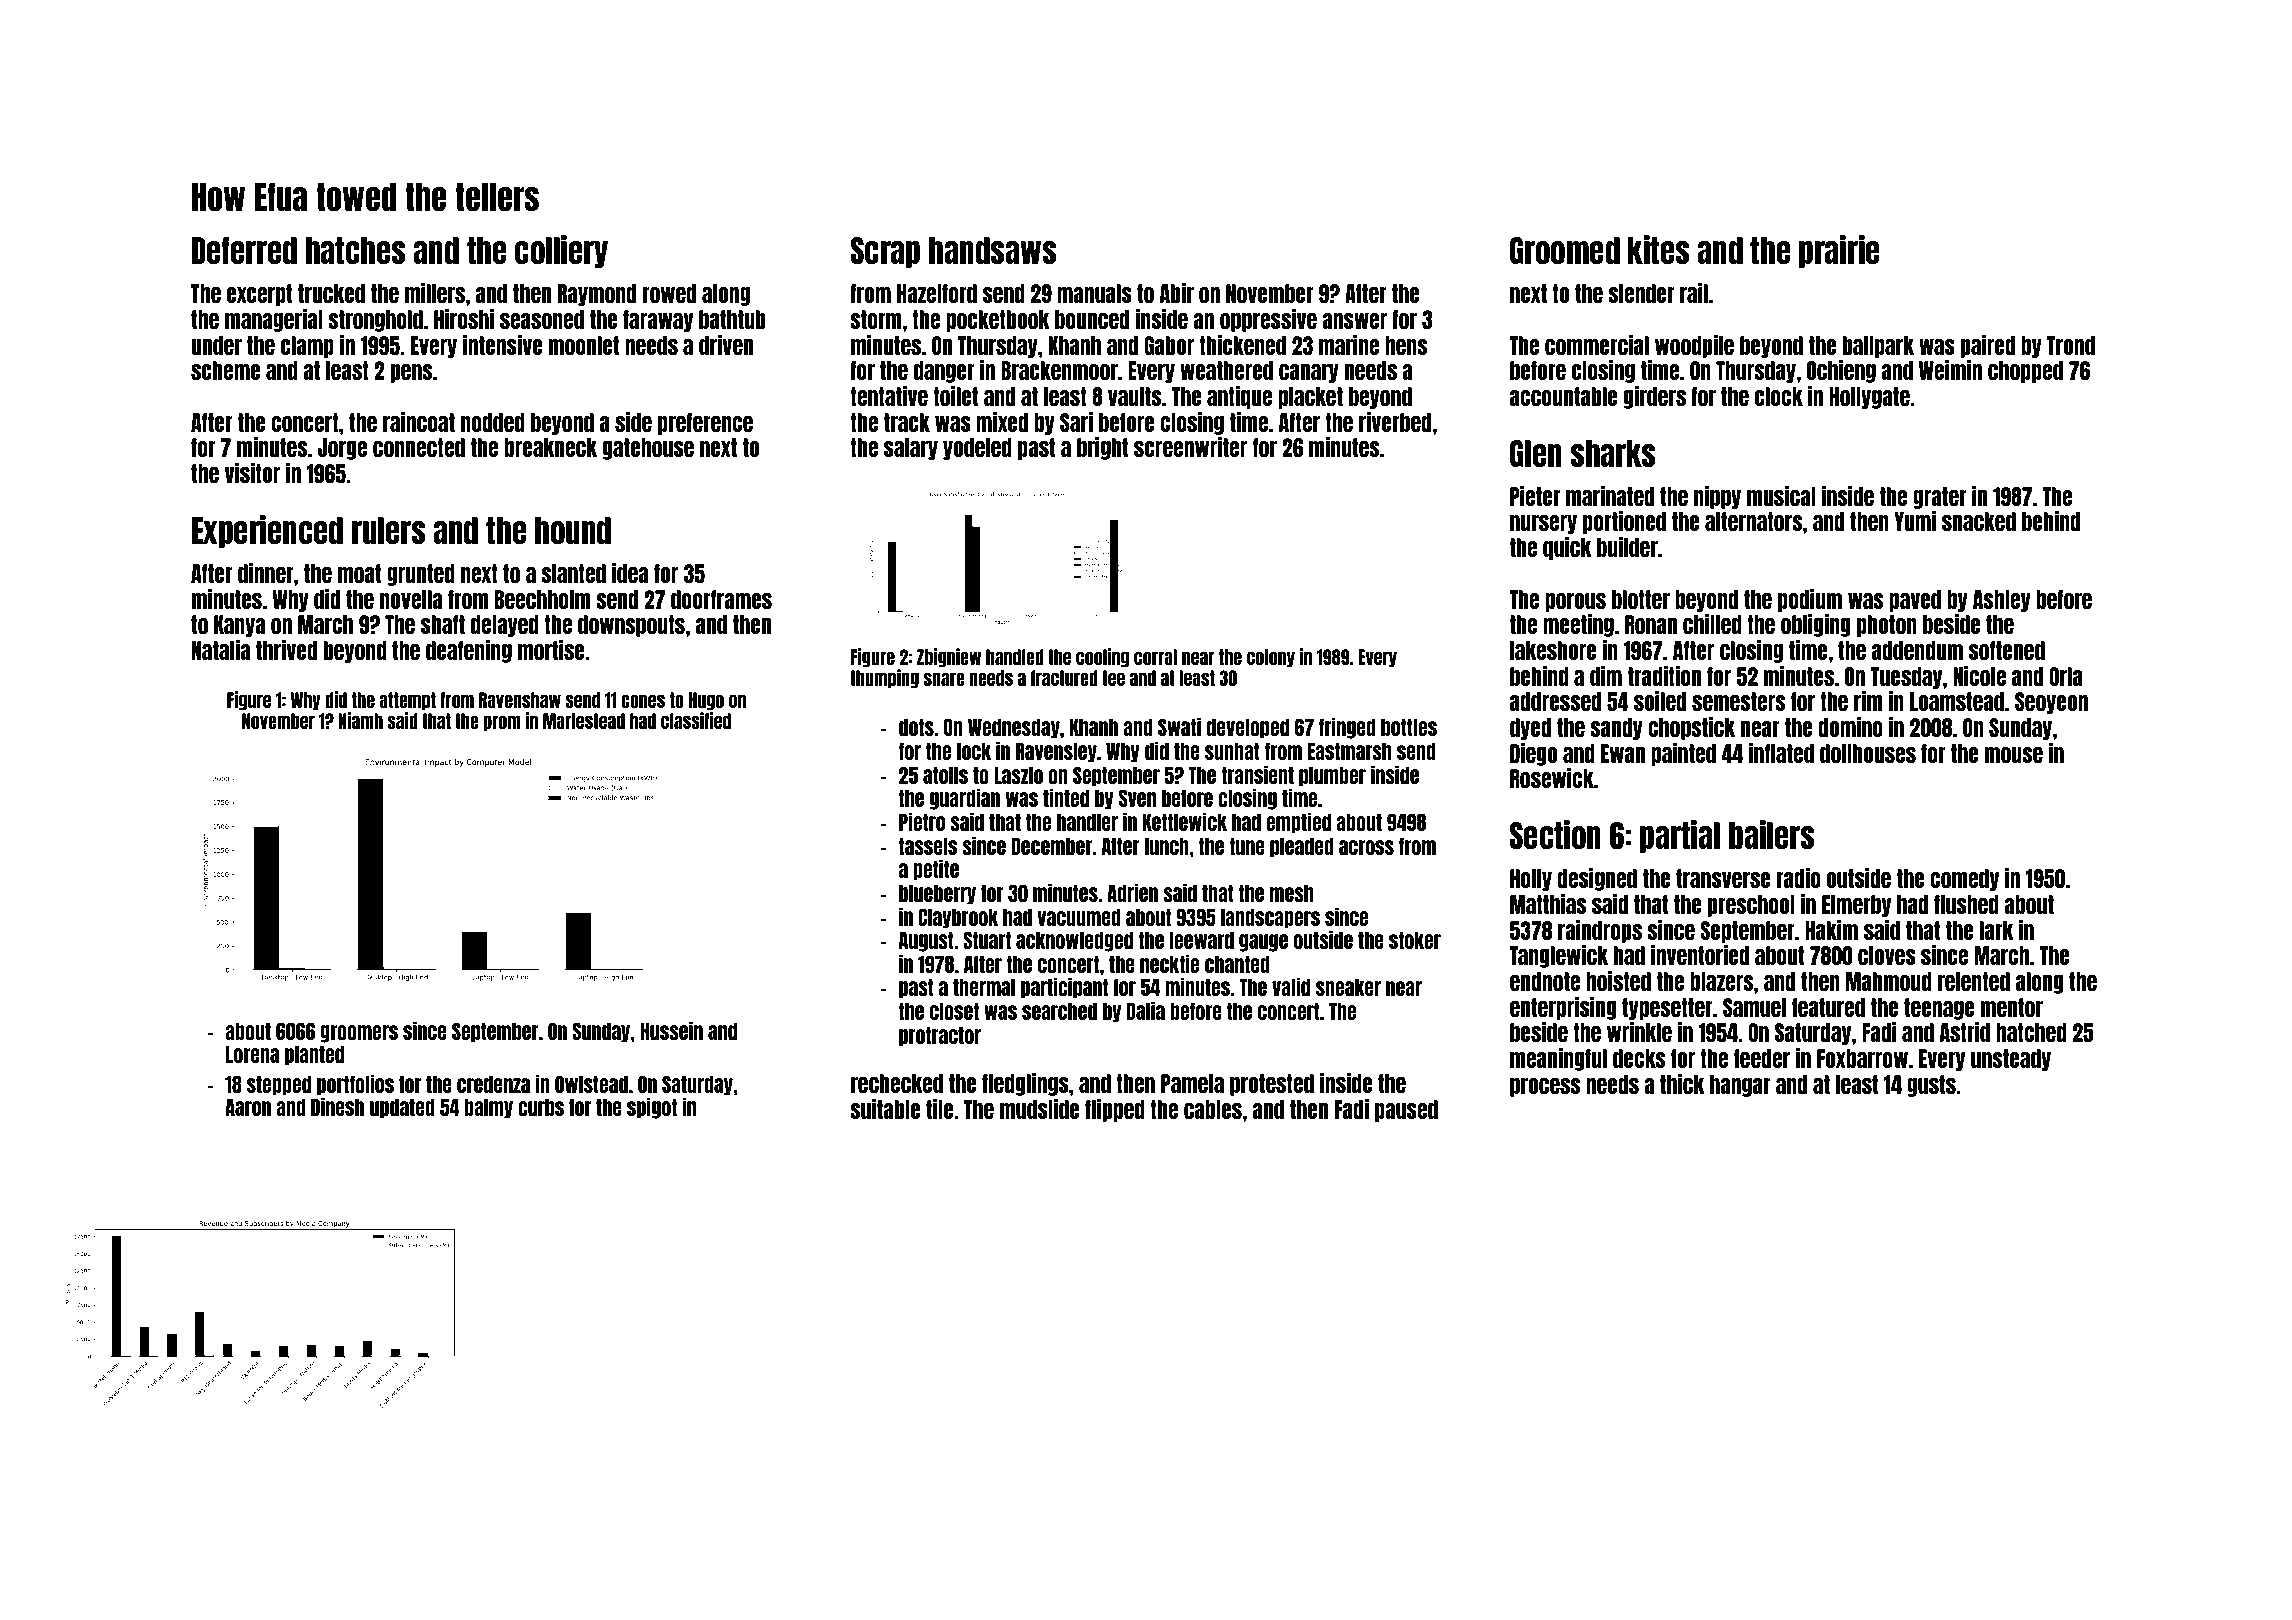 The width and height of the screenshot is (2292, 1620). I want to click on Tanglewick, so click(1558, 956).
